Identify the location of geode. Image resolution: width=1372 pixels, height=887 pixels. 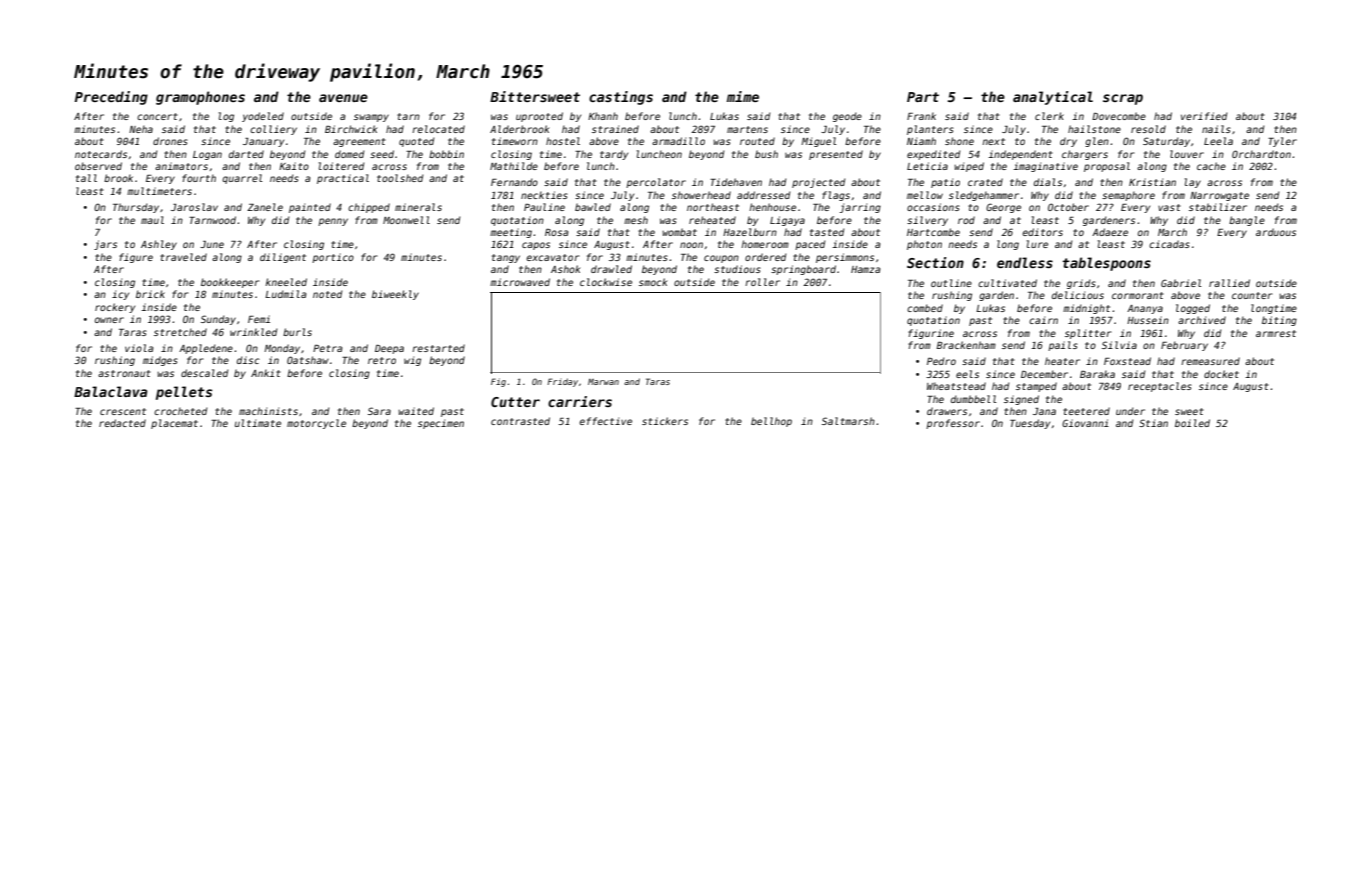
(847, 117).
